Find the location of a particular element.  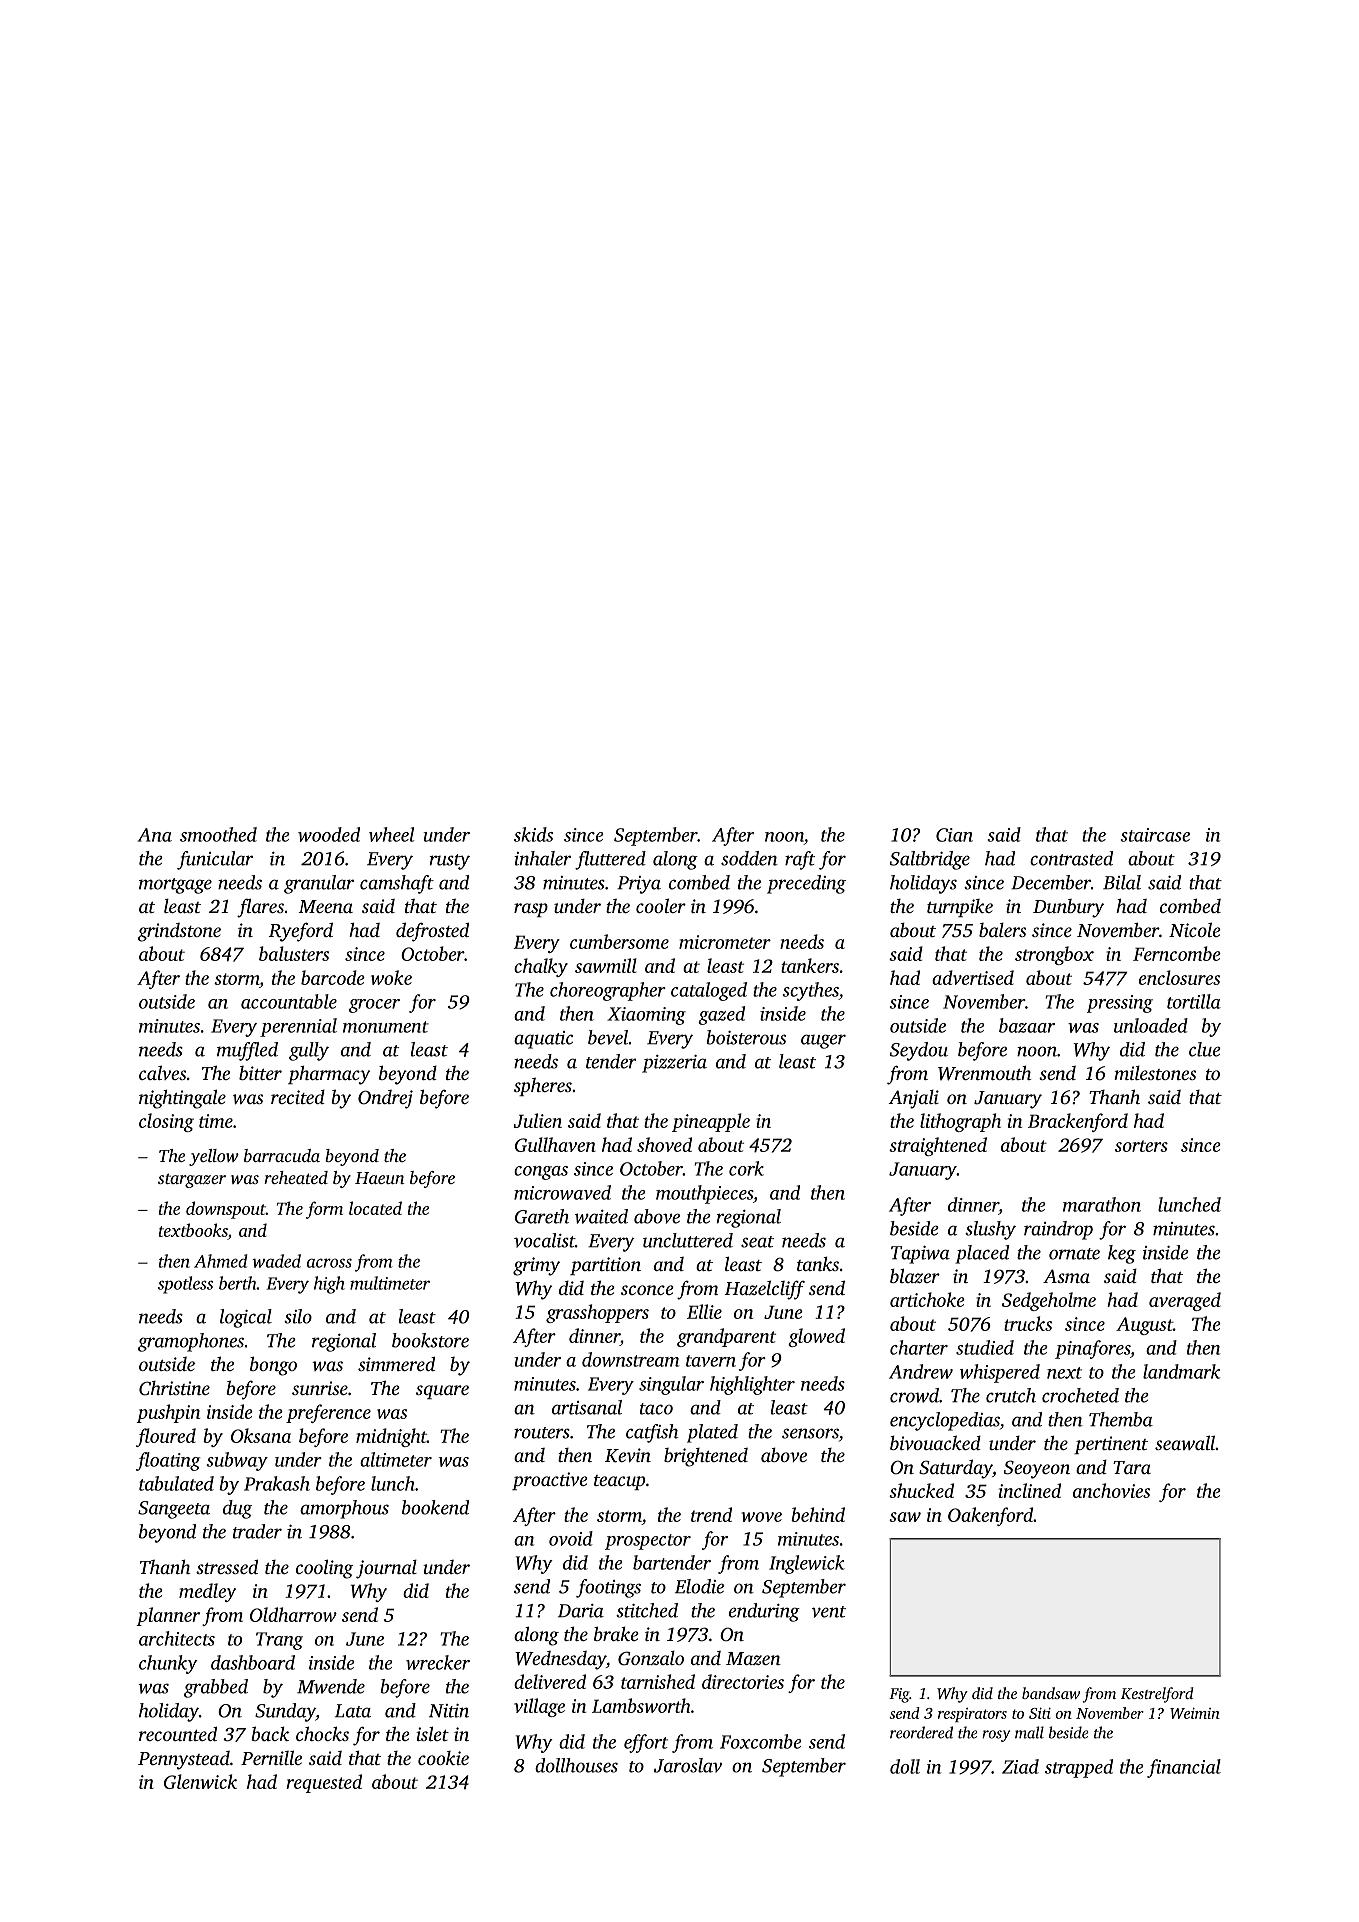

grimy is located at coordinates (536, 1266).
